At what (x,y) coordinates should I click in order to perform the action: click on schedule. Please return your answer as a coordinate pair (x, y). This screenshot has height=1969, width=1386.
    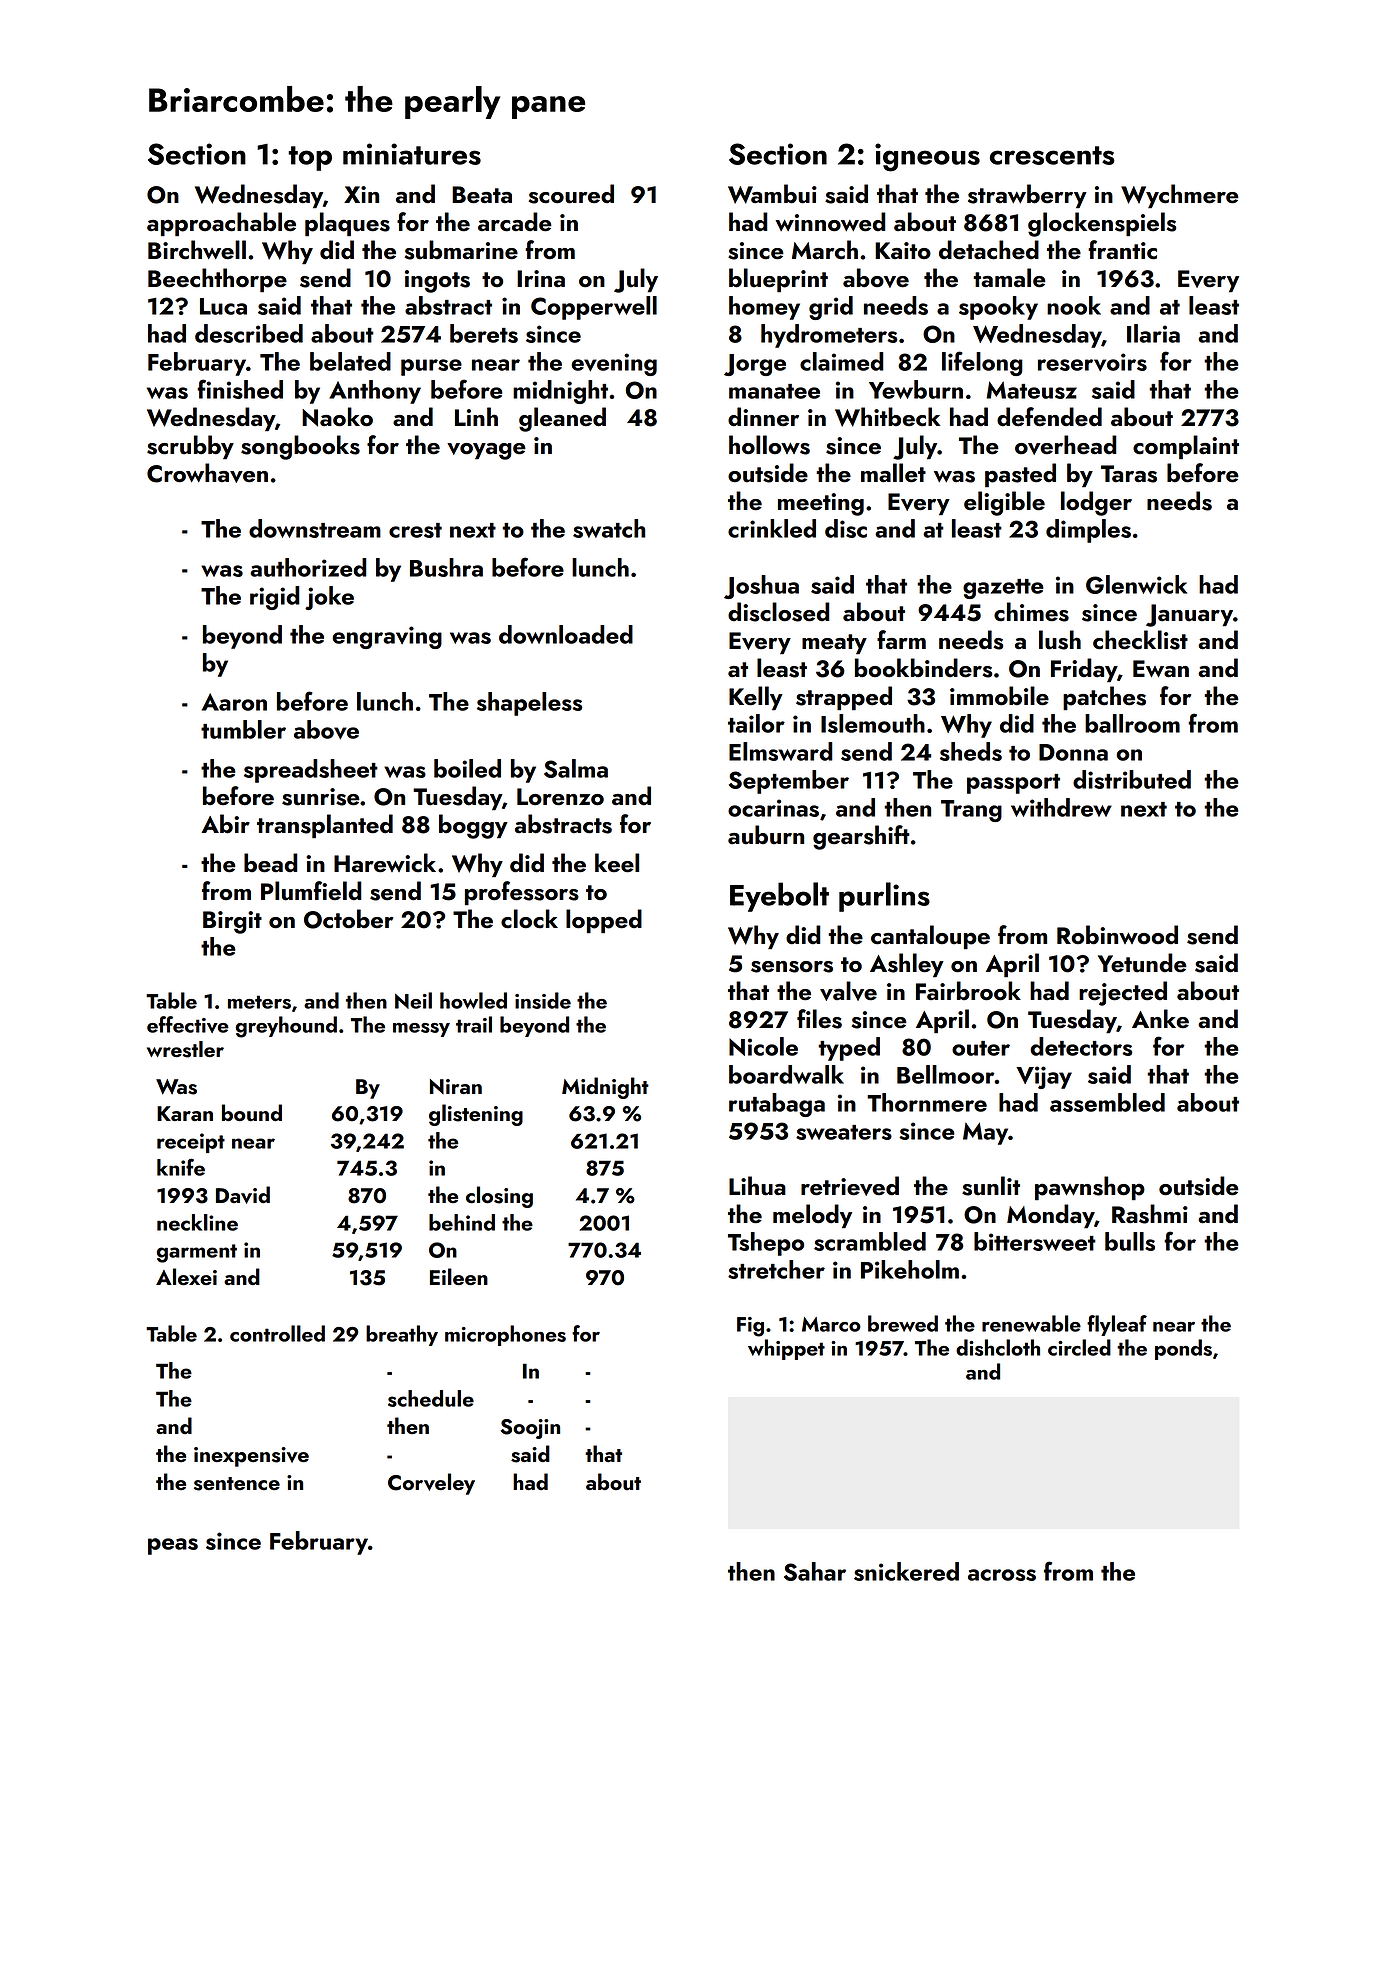
    Looking at the image, I should click on (431, 1398).
